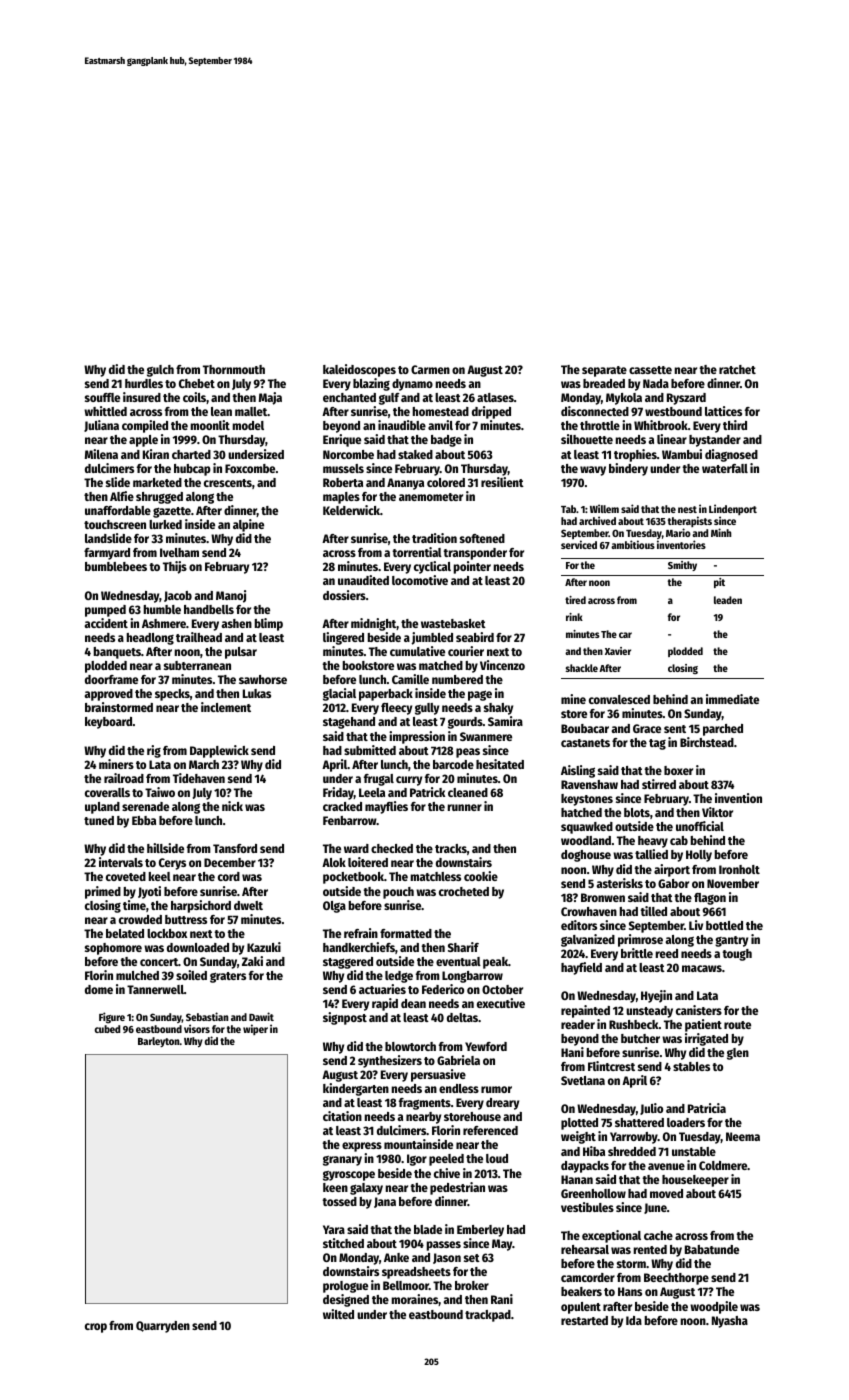 Image resolution: width=849 pixels, height=1400 pixels. Describe the element at coordinates (159, 1042) in the page. I see `Barleyton` at that location.
